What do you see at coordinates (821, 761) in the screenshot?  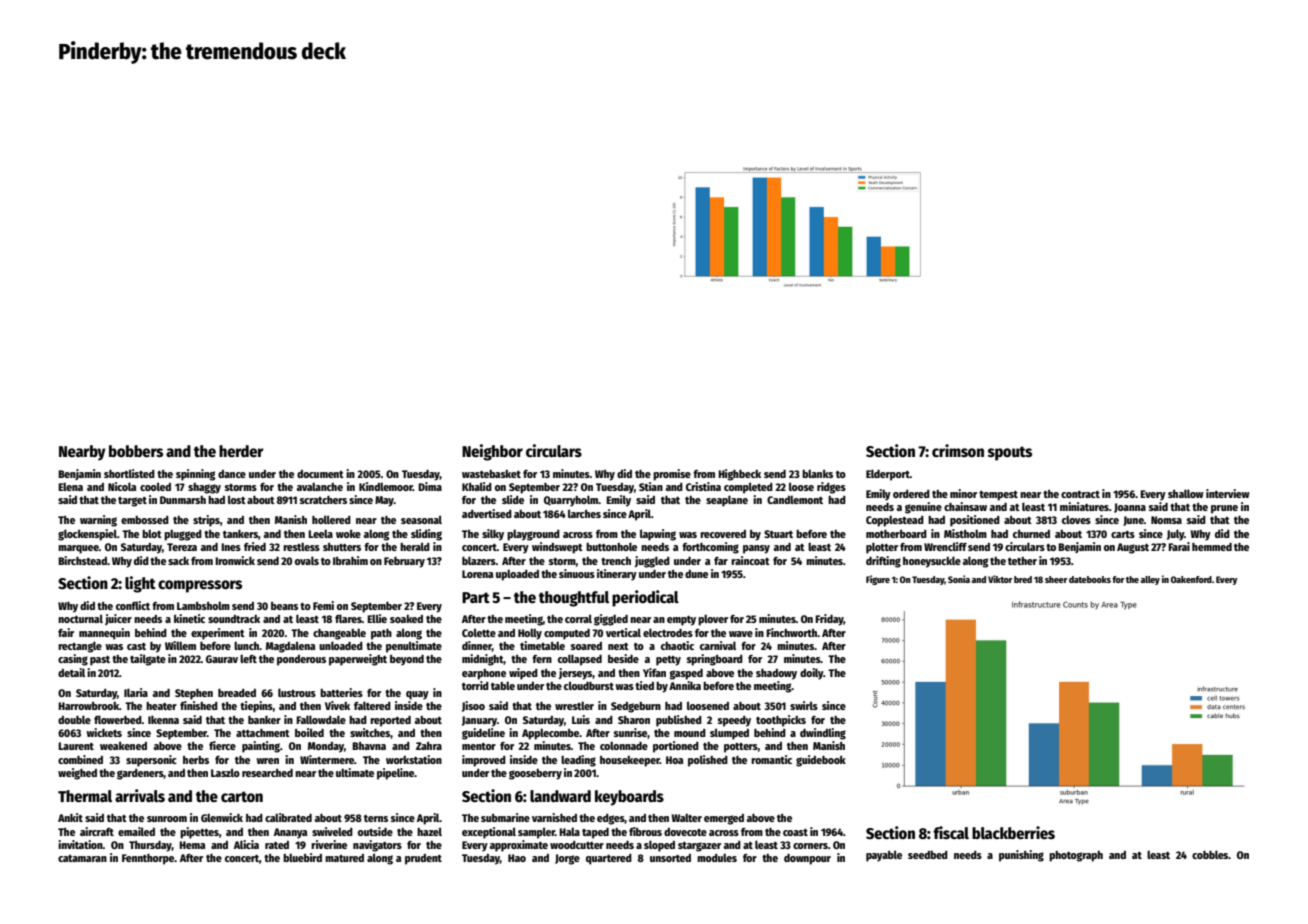 I see `guidebook` at bounding box center [821, 761].
